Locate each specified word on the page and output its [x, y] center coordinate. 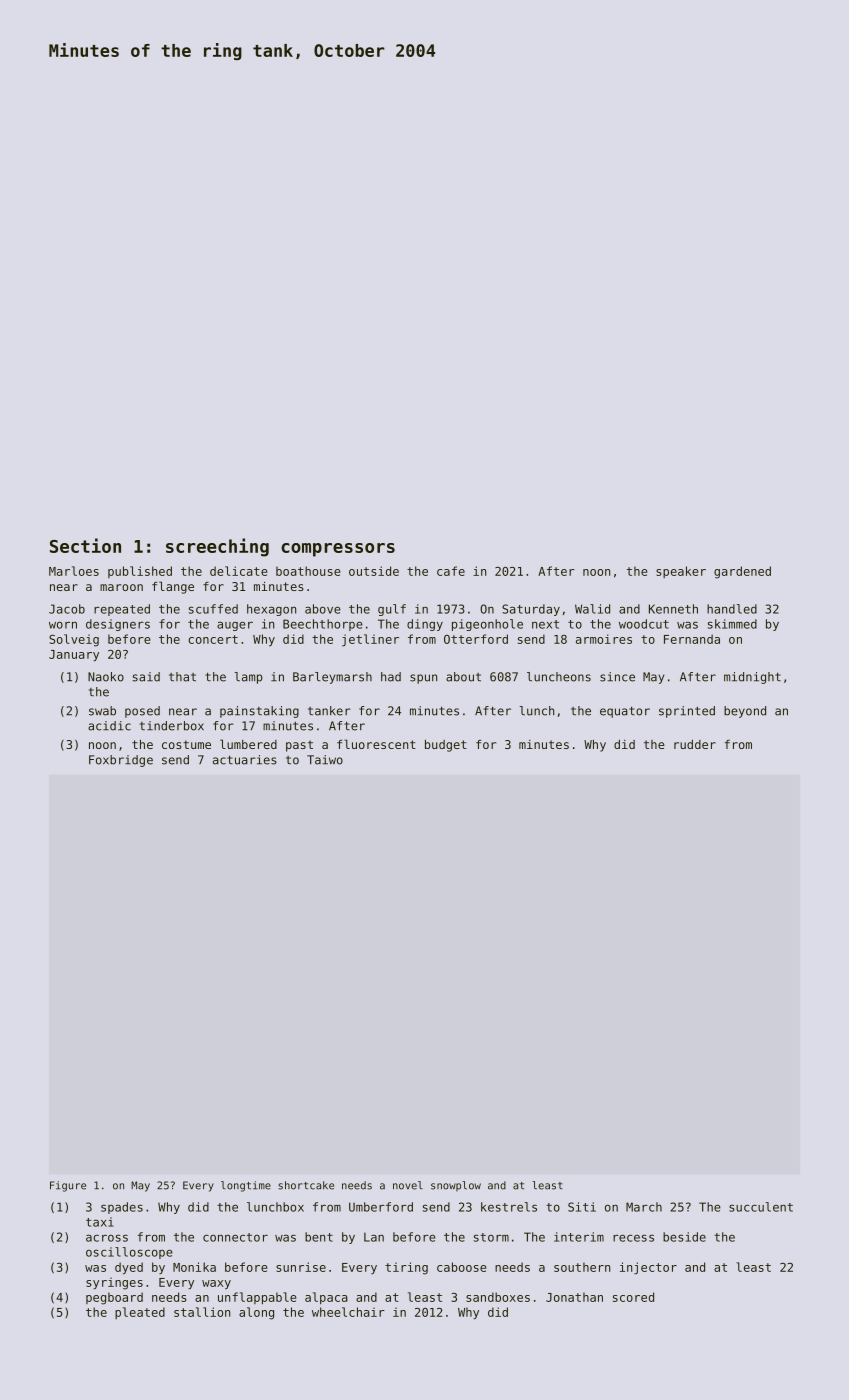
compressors [338, 550]
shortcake [306, 1185]
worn [63, 625]
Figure [68, 1186]
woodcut [644, 624]
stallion [202, 1312]
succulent [761, 1207]
